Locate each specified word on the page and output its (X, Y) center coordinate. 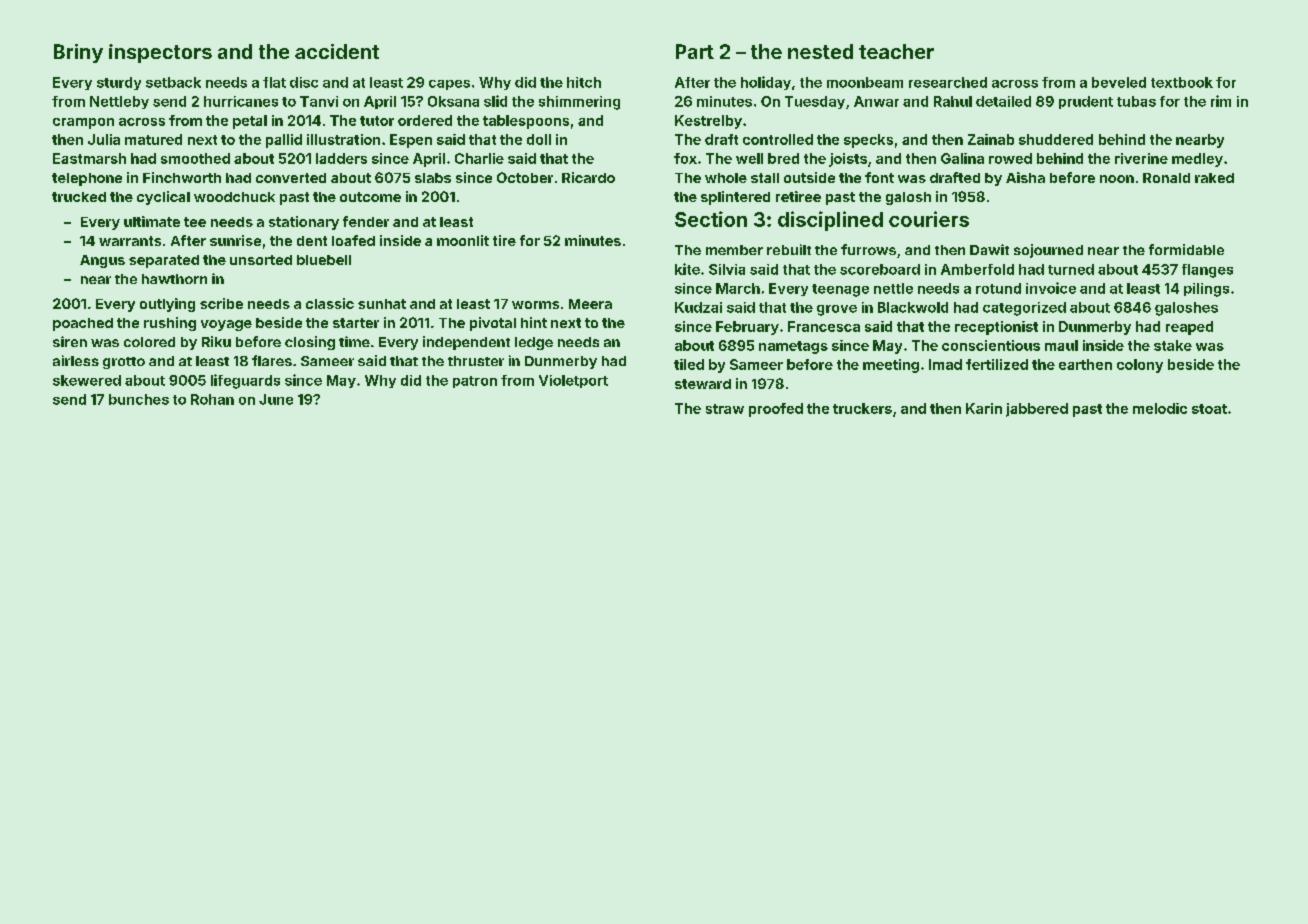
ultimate (152, 221)
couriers (929, 219)
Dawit (989, 249)
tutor (377, 121)
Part (695, 51)
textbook (1182, 82)
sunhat (382, 304)
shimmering (579, 103)
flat (274, 82)
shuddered (1056, 139)
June (276, 399)
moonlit (463, 240)
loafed (353, 240)
